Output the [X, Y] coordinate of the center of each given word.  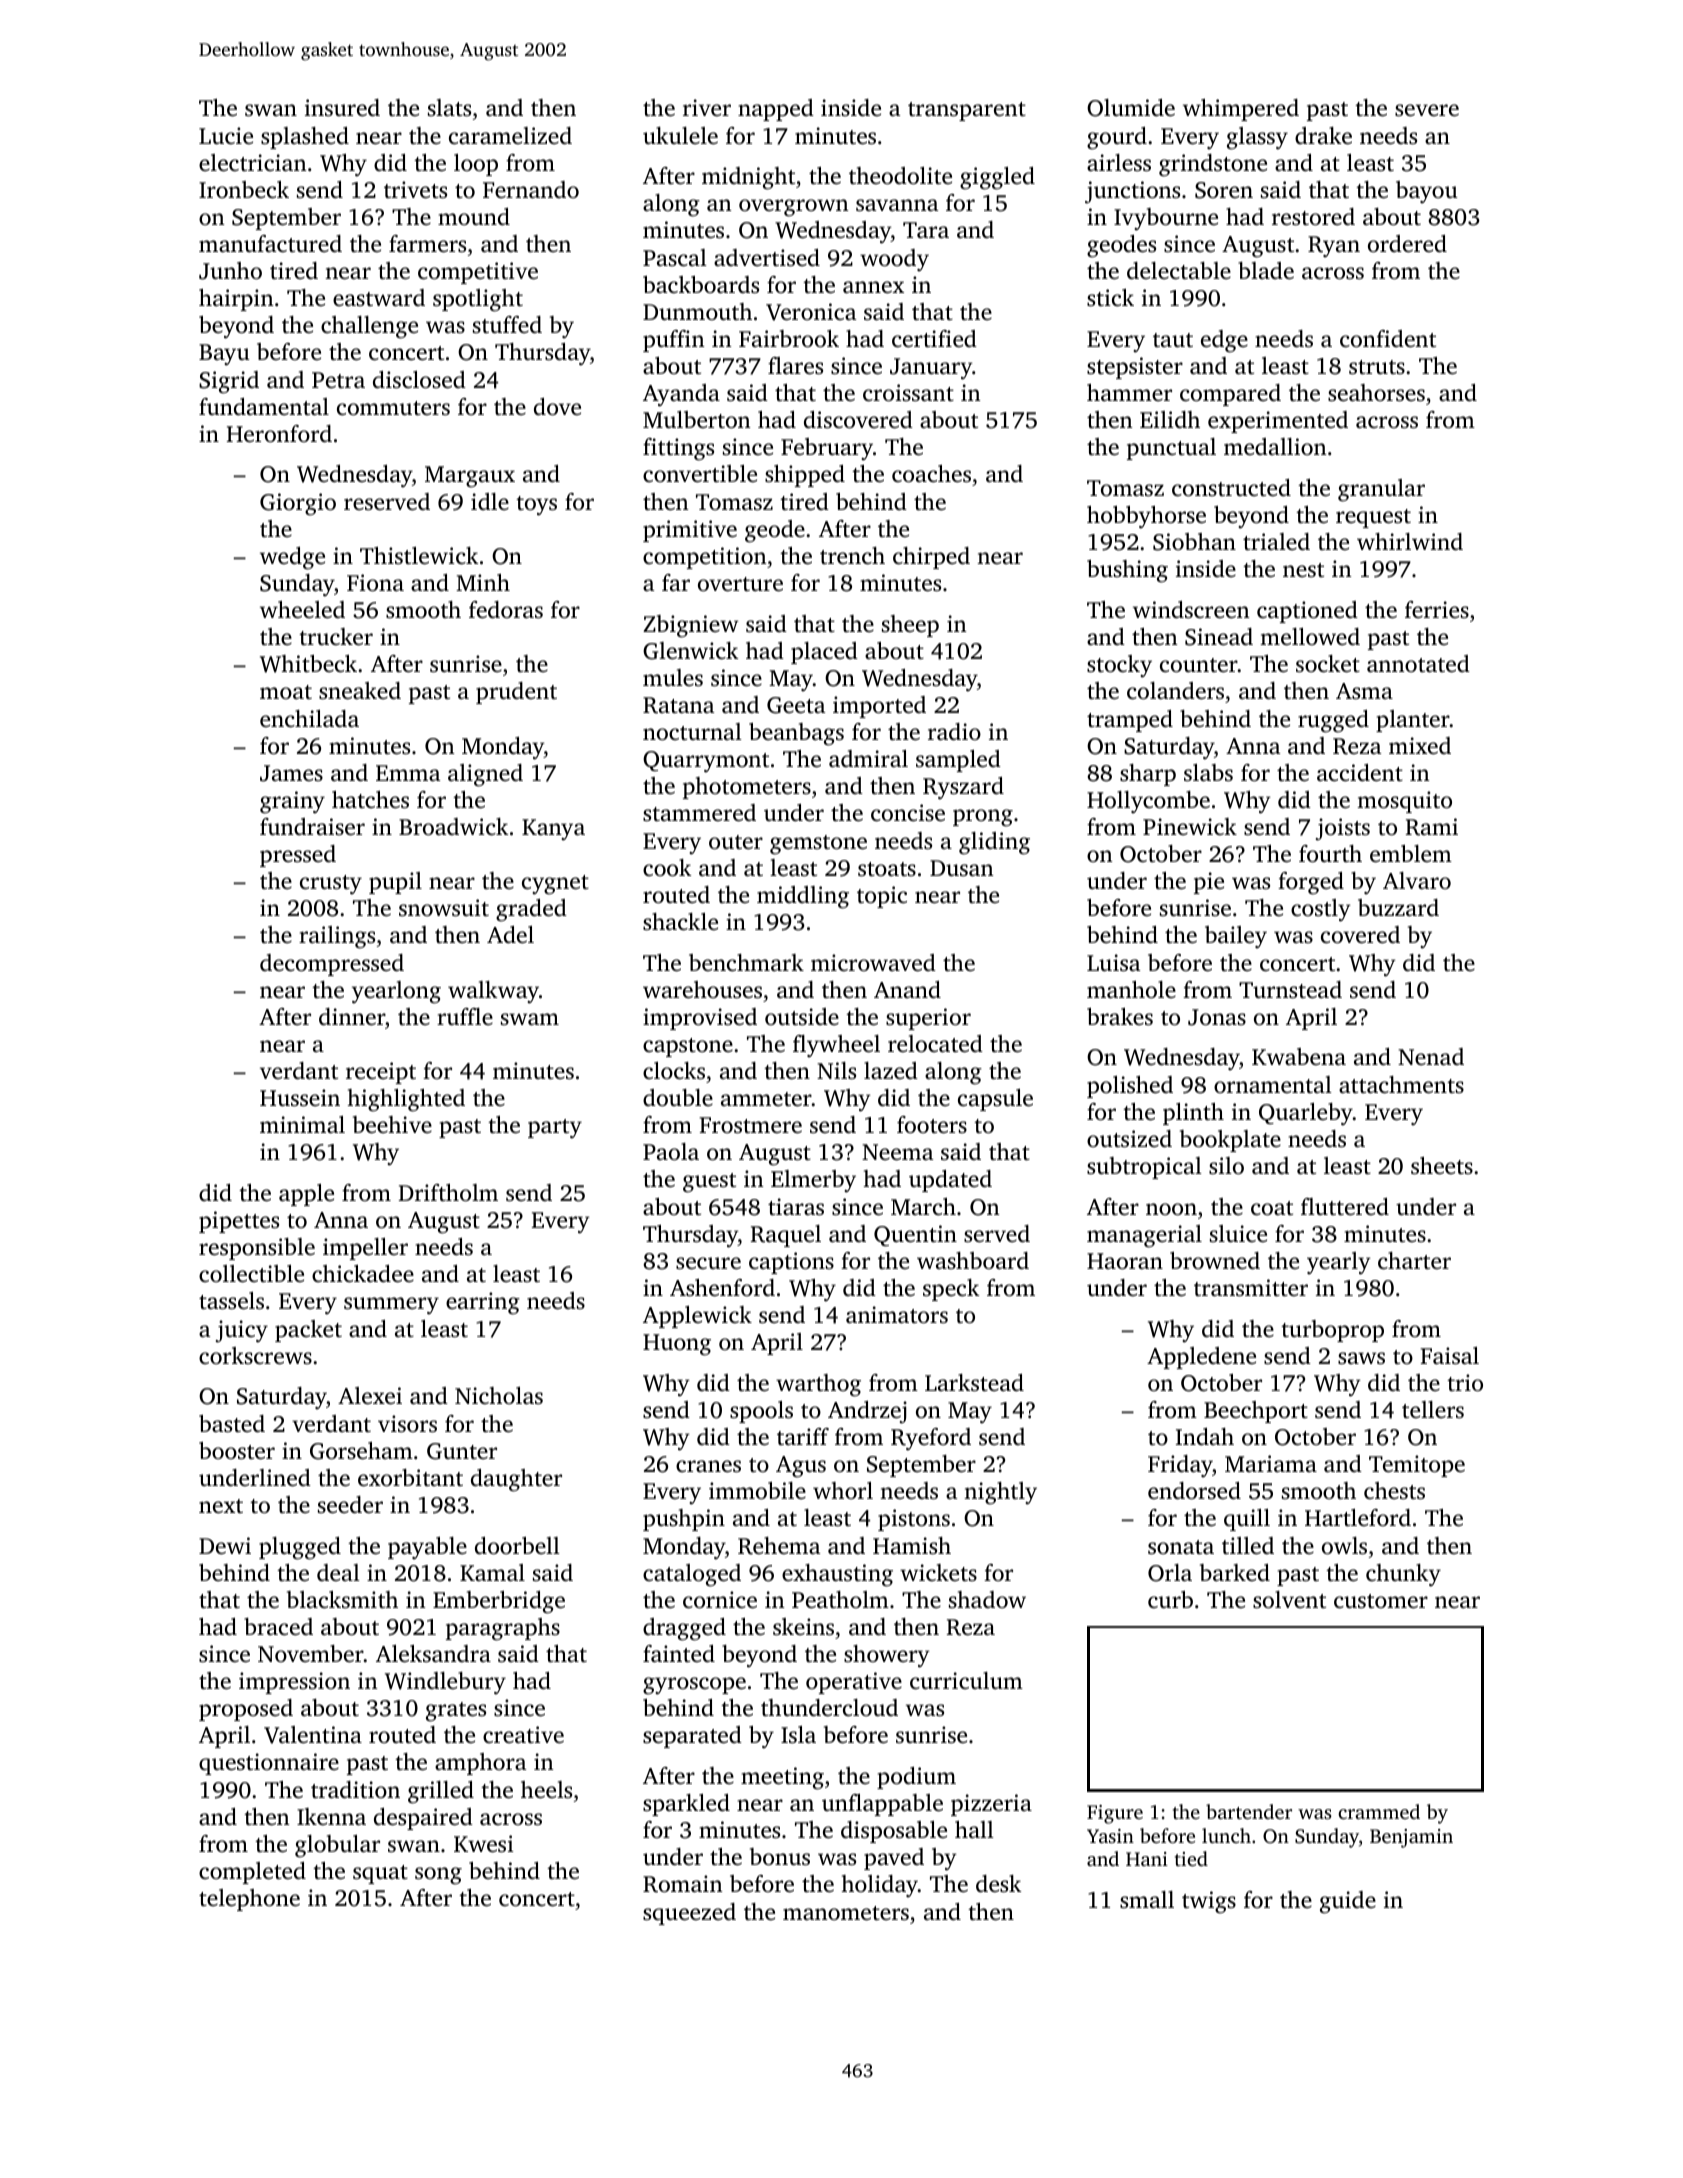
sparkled [686, 1805]
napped [776, 110]
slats [449, 107]
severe [1427, 110]
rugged [1333, 721]
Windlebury [445, 1683]
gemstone [818, 845]
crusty [331, 885]
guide [1348, 1902]
